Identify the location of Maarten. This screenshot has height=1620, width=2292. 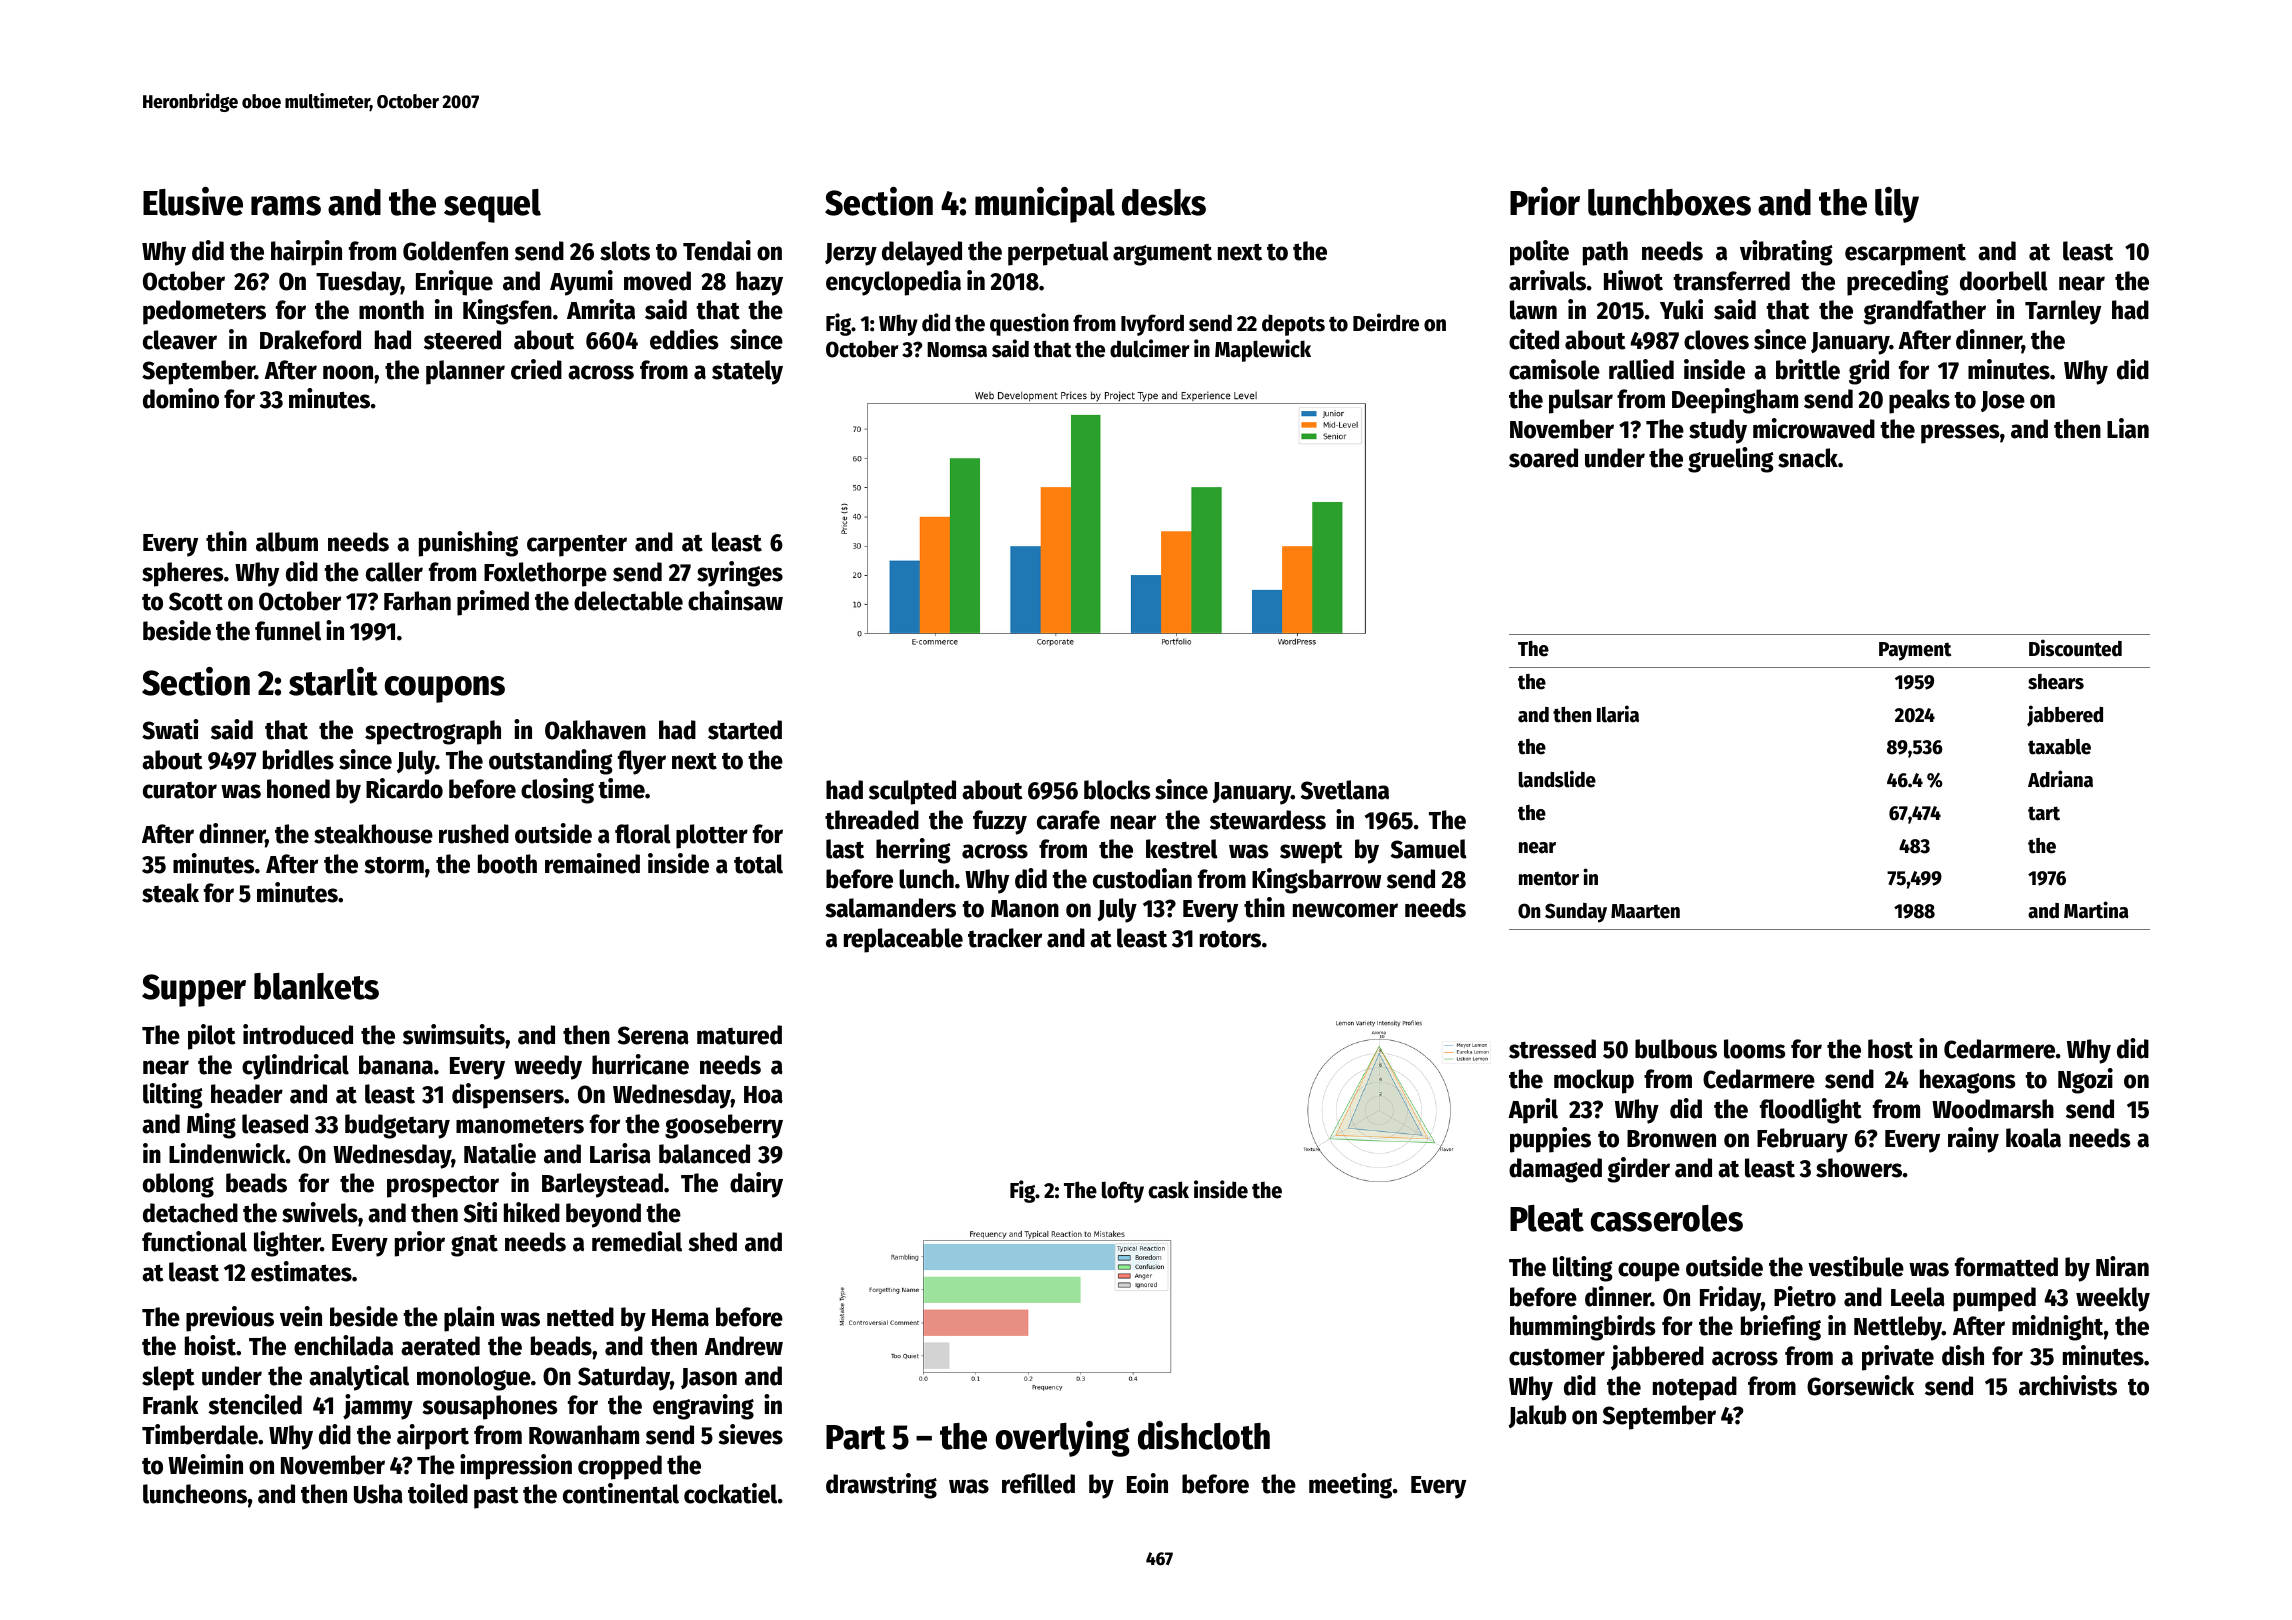
(1645, 911).
